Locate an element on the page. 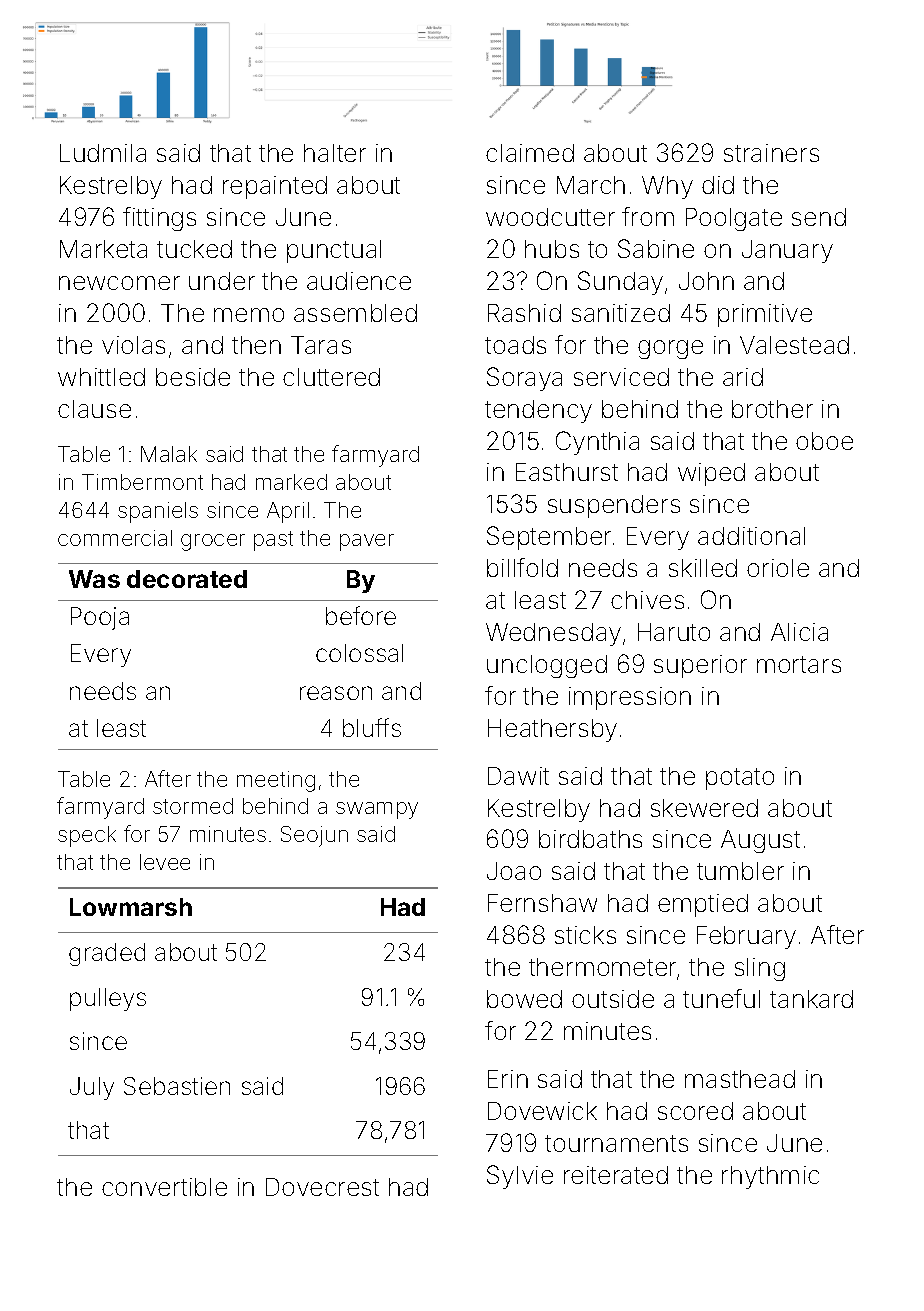 Image resolution: width=924 pixels, height=1311 pixels. sanitized is located at coordinates (621, 313).
